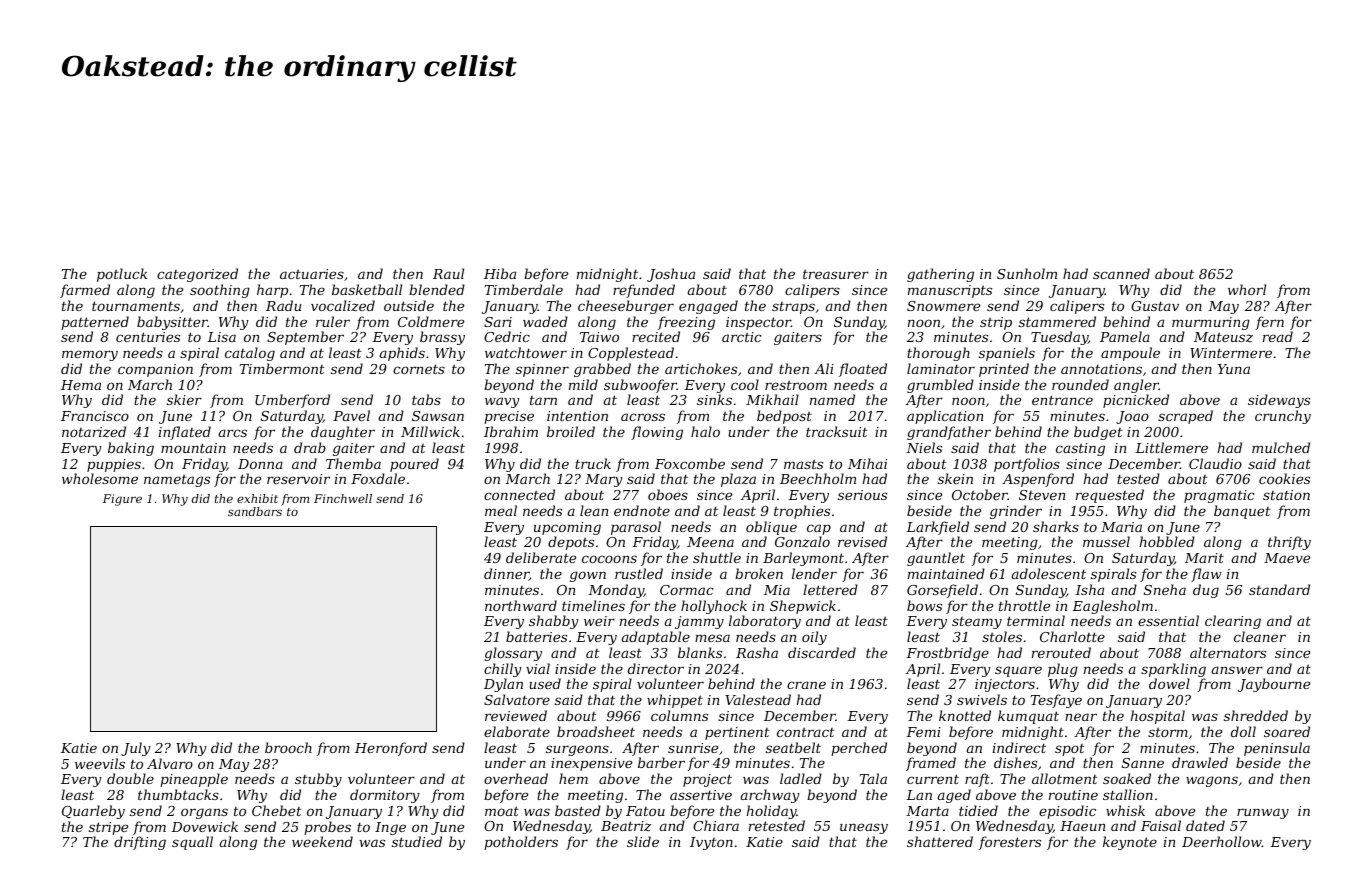 The height and width of the screenshot is (887, 1372). What do you see at coordinates (526, 352) in the screenshot?
I see `watchtower` at bounding box center [526, 352].
